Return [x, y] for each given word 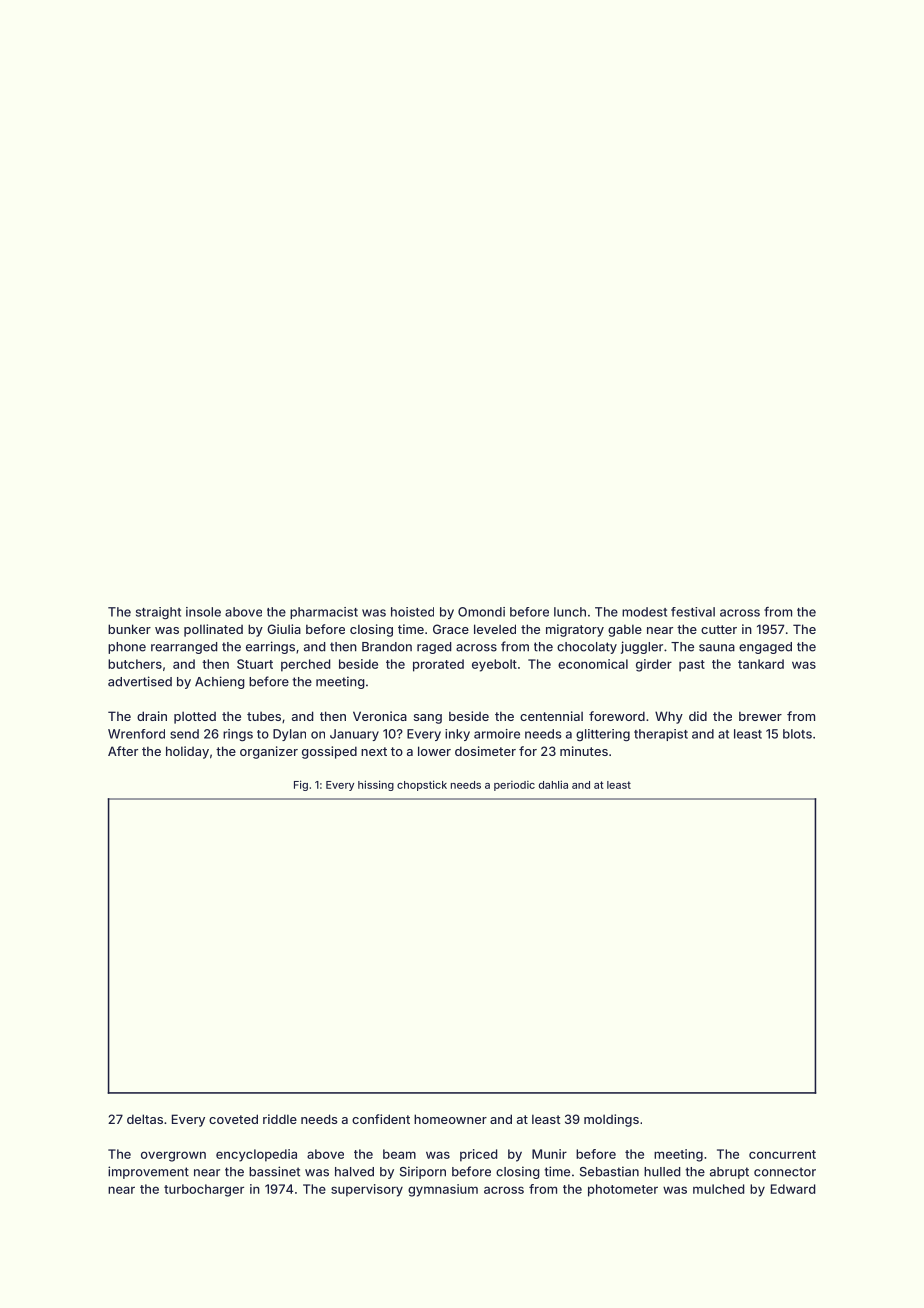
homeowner [450, 1119]
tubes [264, 716]
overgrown [173, 1156]
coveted [233, 1119]
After [123, 751]
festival [693, 612]
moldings [611, 1120]
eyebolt [494, 665]
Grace [451, 629]
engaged [765, 648]
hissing [376, 785]
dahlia [553, 784]
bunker [129, 629]
